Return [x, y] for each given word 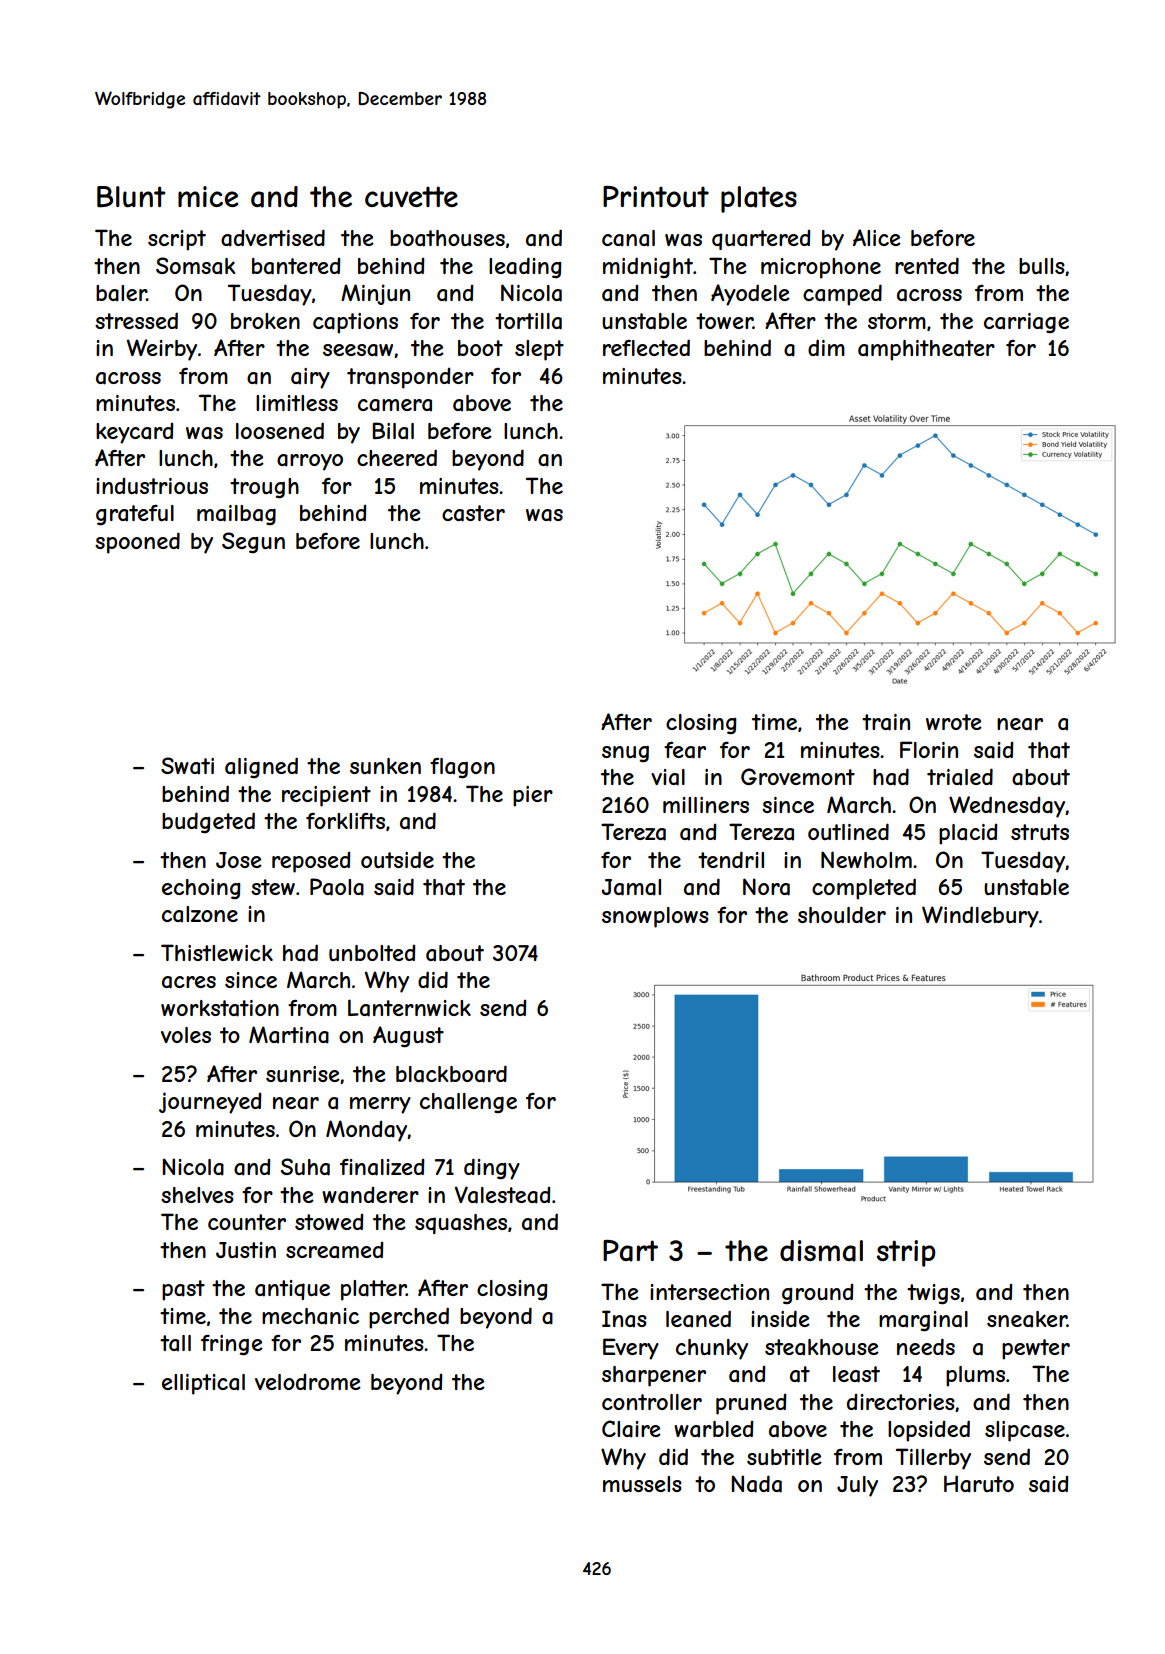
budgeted [208, 822]
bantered [296, 266]
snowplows [655, 917]
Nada [756, 1484]
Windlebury [980, 917]
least [856, 1374]
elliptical [203, 1384]
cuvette [411, 197]
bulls [1042, 266]
